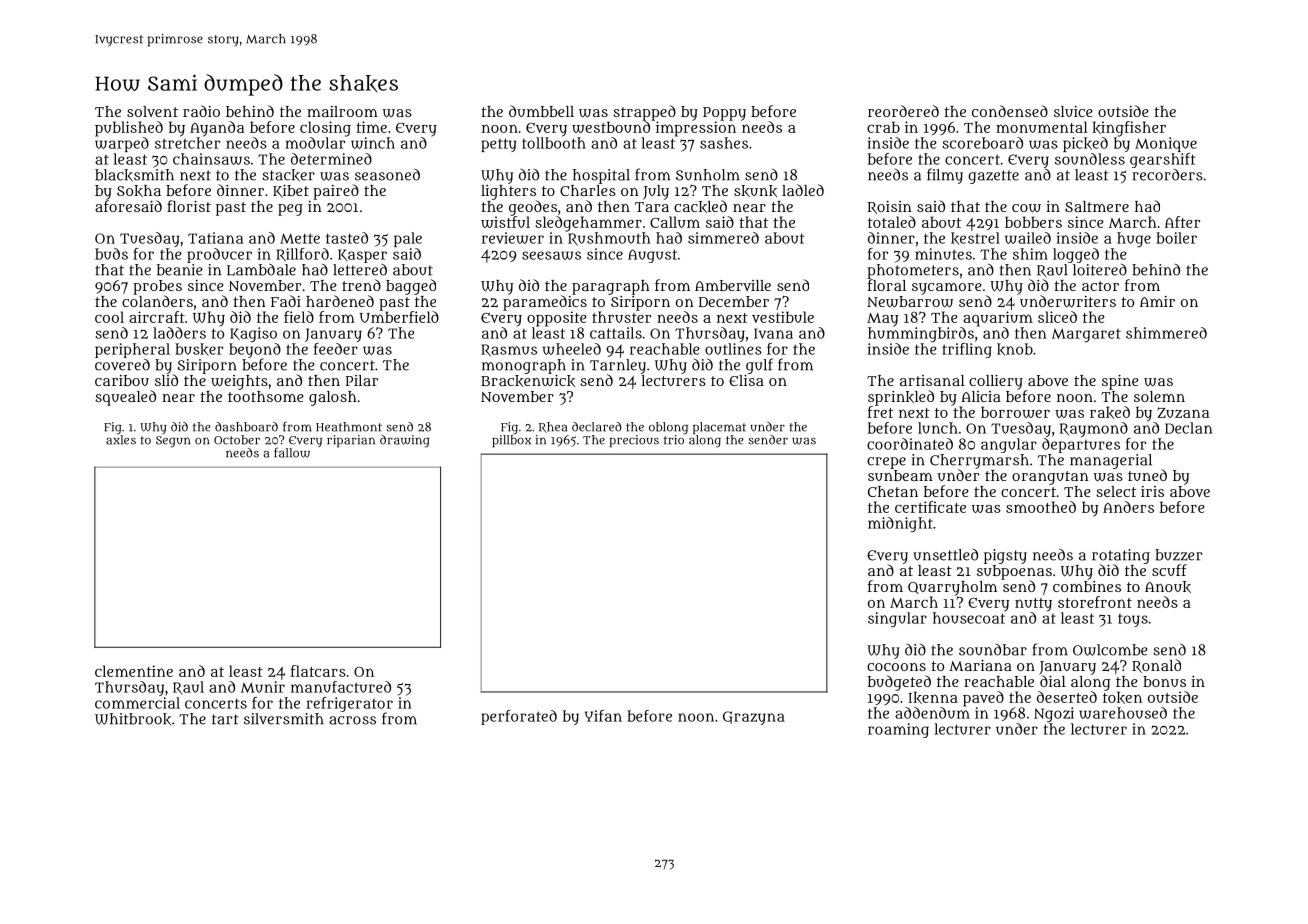 The width and height of the image is (1308, 924). What do you see at coordinates (1111, 461) in the image?
I see `managerial` at bounding box center [1111, 461].
